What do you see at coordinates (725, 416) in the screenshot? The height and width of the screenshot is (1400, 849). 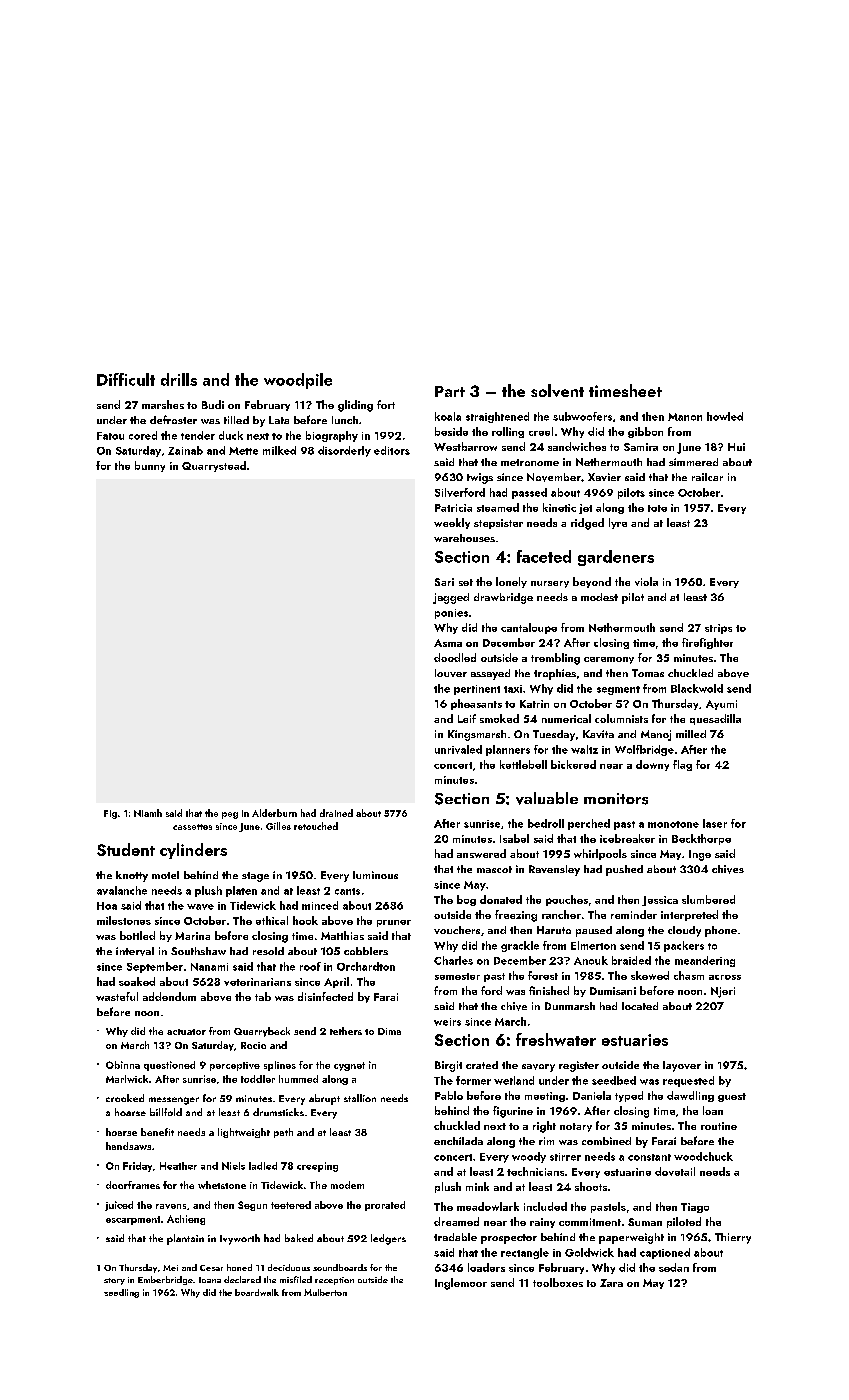 I see `howled` at bounding box center [725, 416].
